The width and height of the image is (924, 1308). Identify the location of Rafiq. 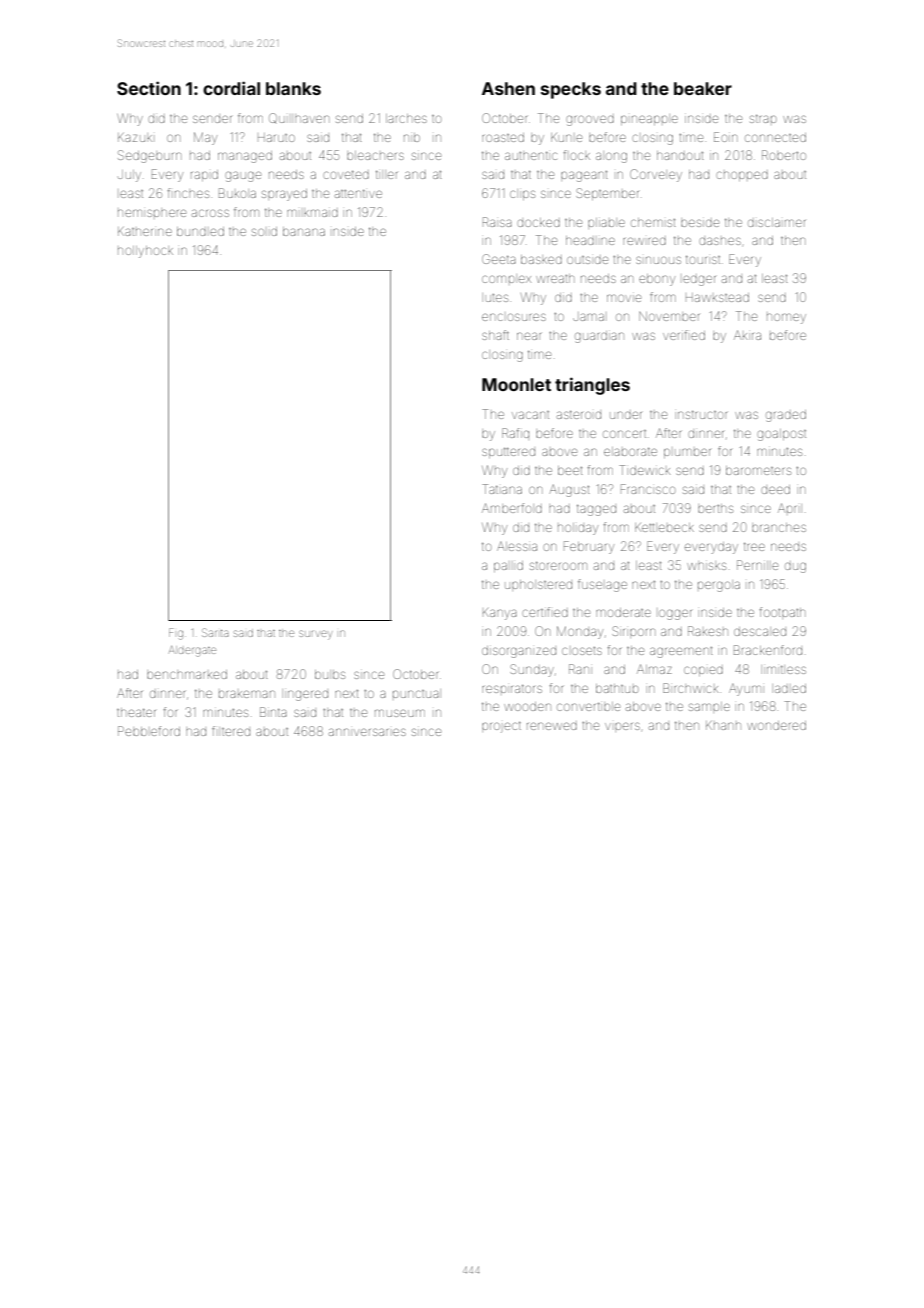
(515, 433).
